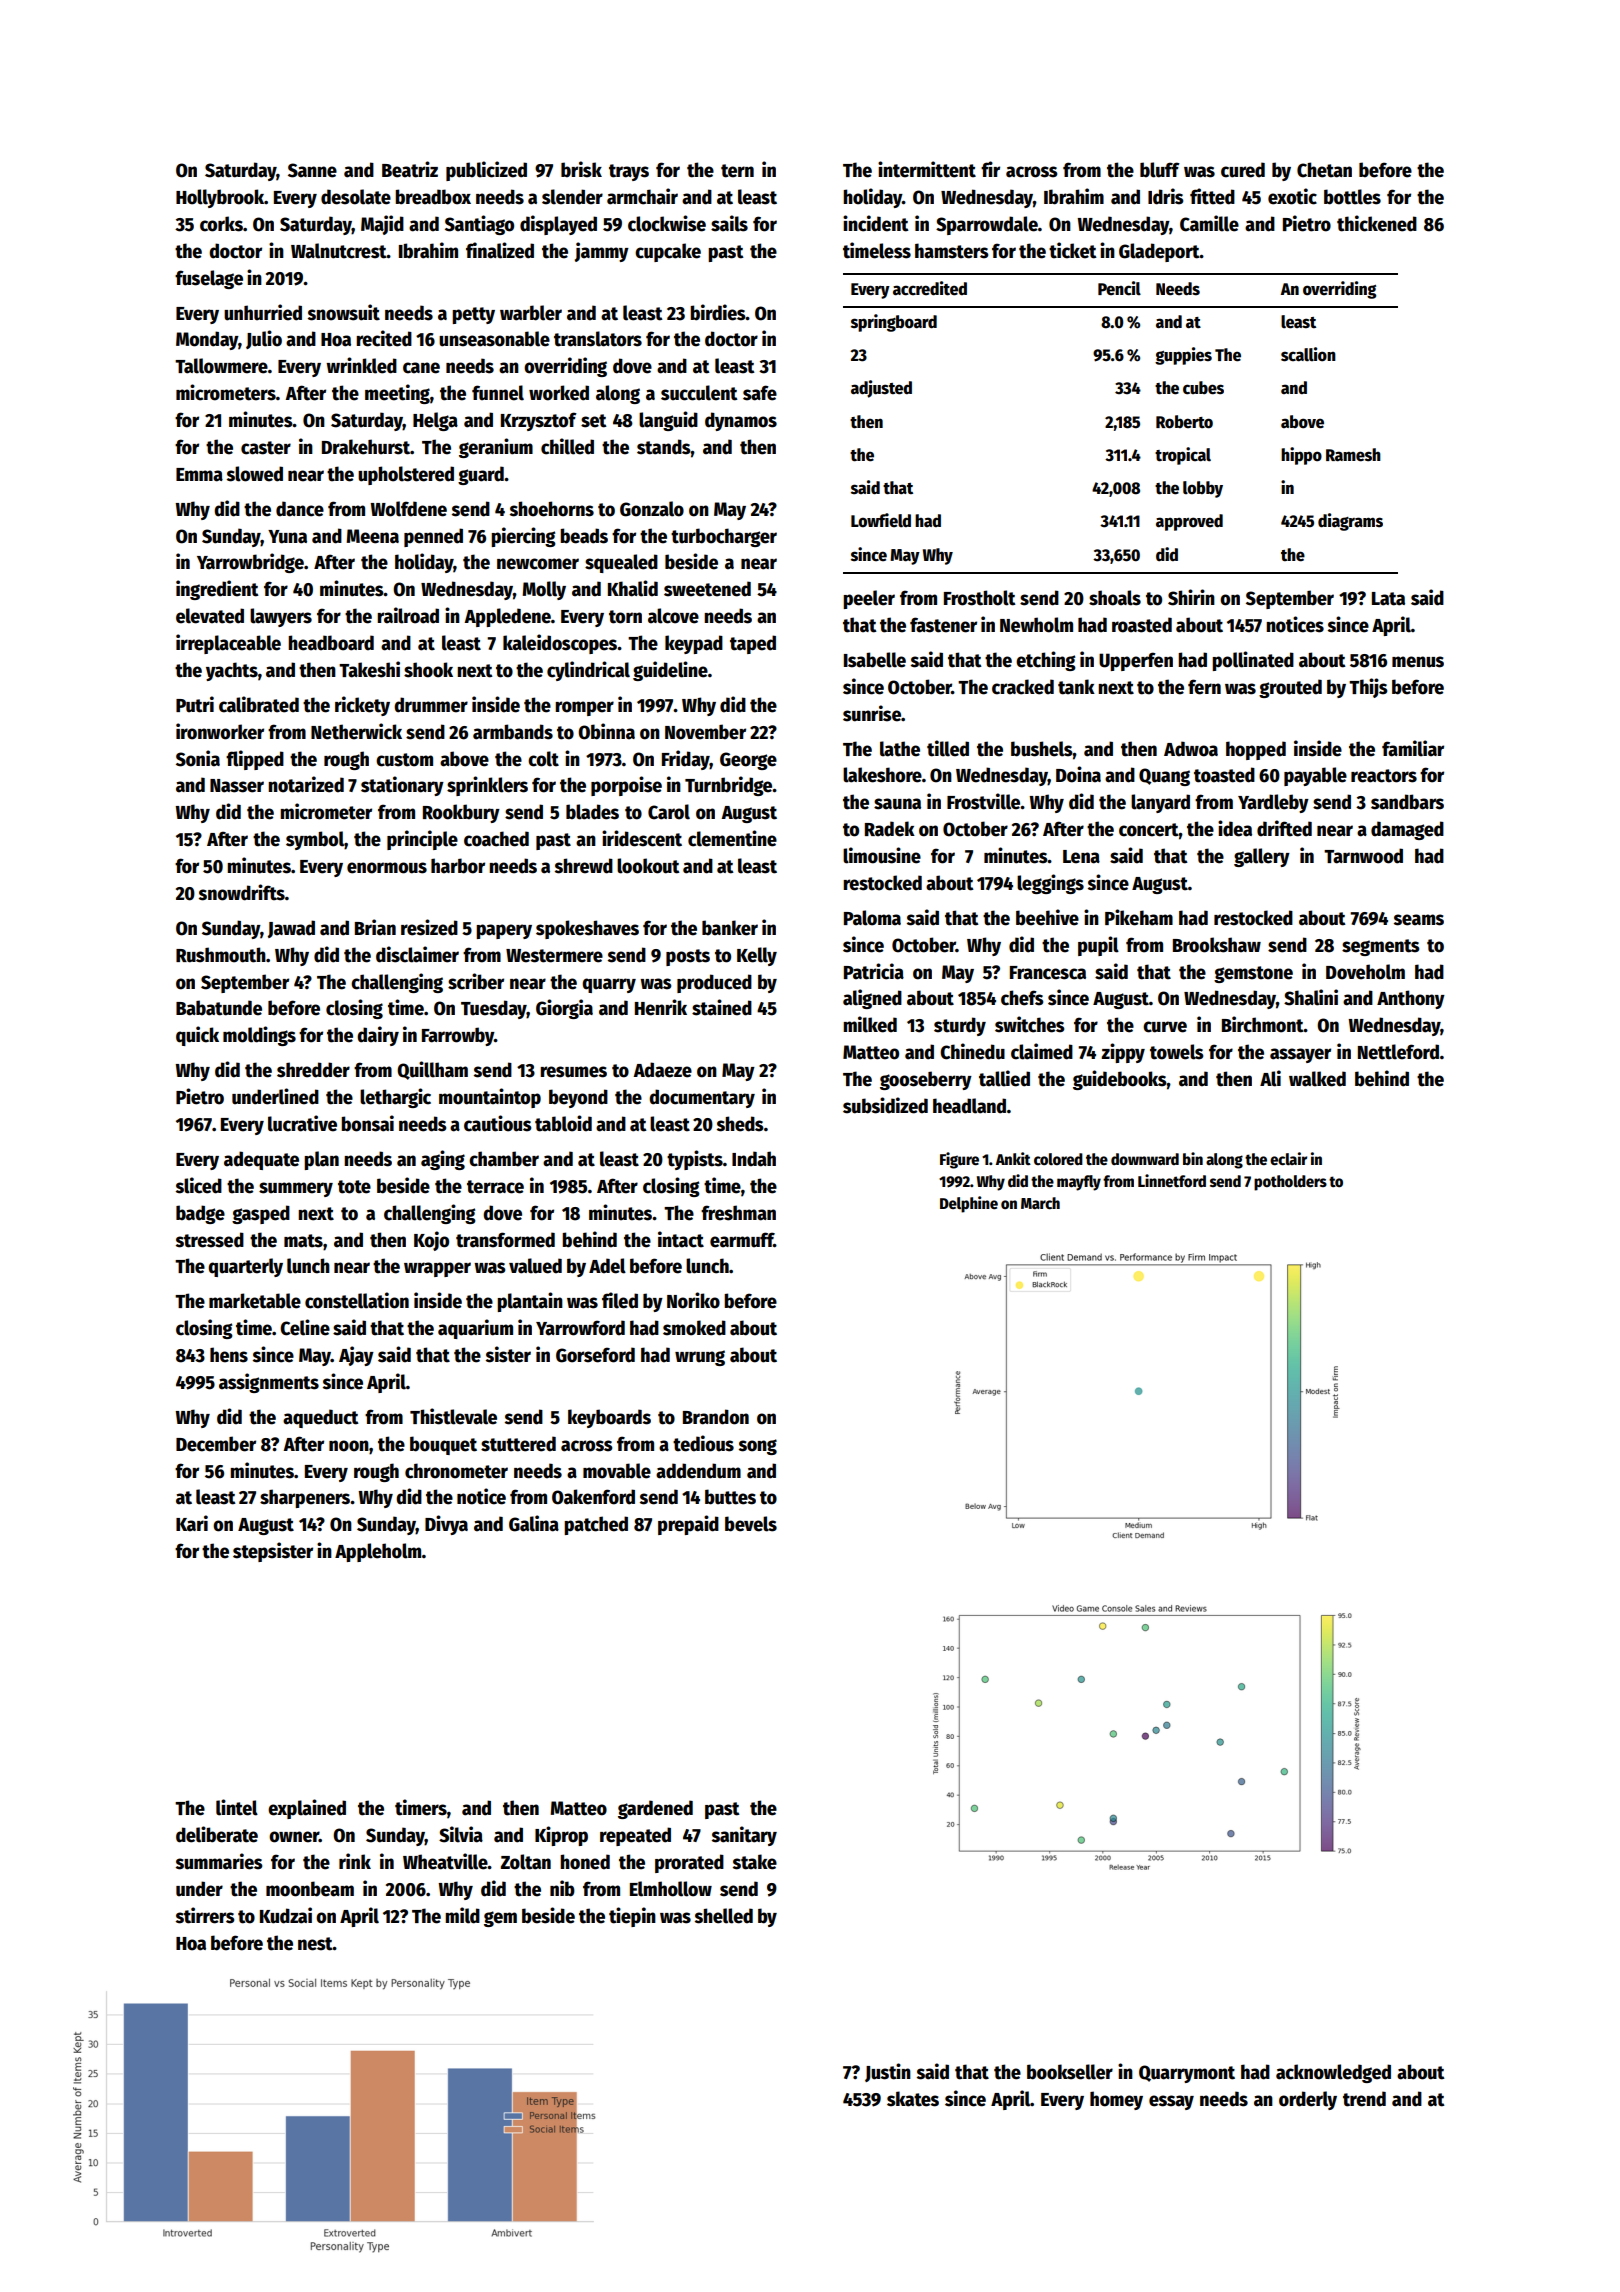  Describe the element at coordinates (1159, 252) in the screenshot. I see `Gladeport` at that location.
